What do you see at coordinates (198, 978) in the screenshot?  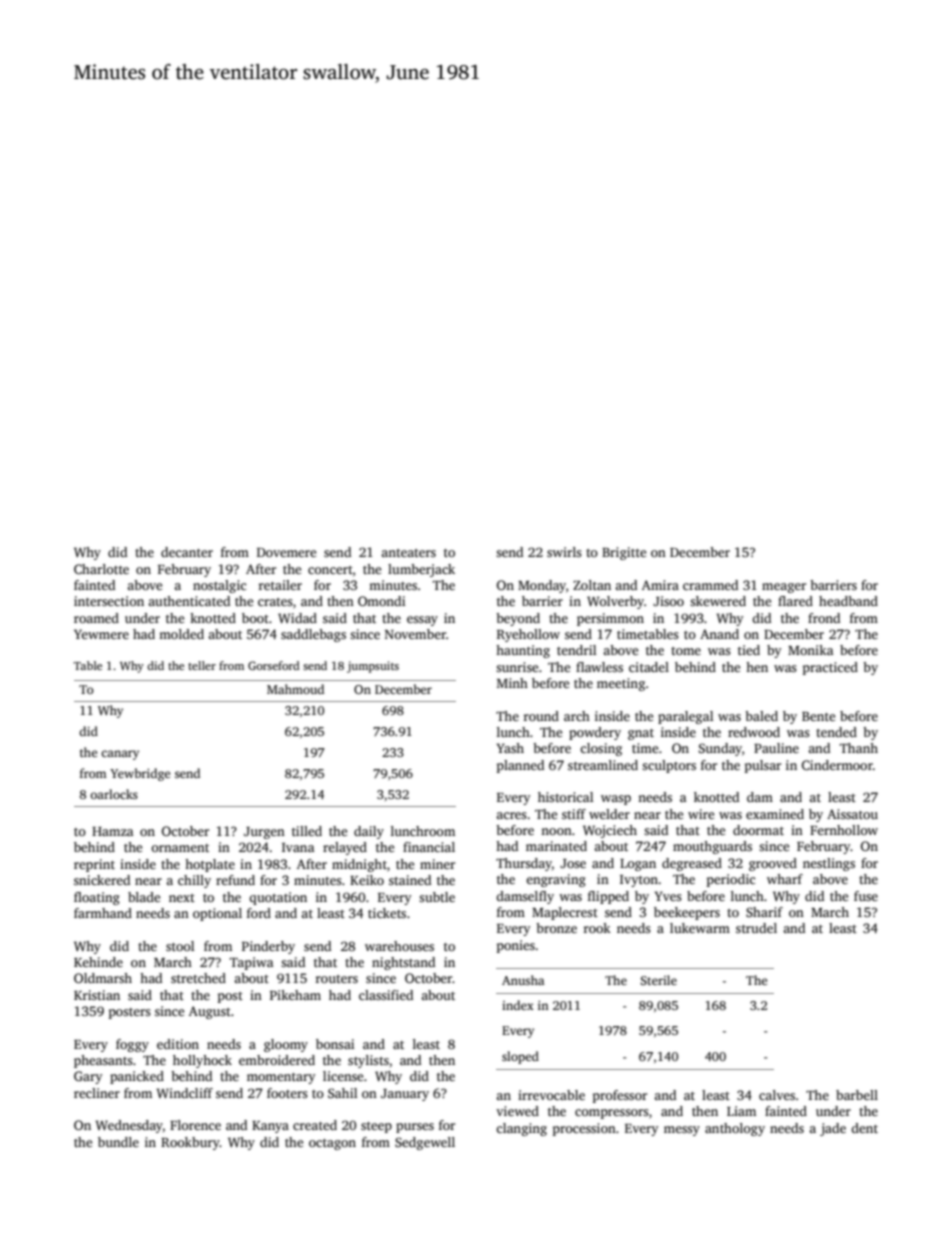 I see `stretched` at bounding box center [198, 978].
